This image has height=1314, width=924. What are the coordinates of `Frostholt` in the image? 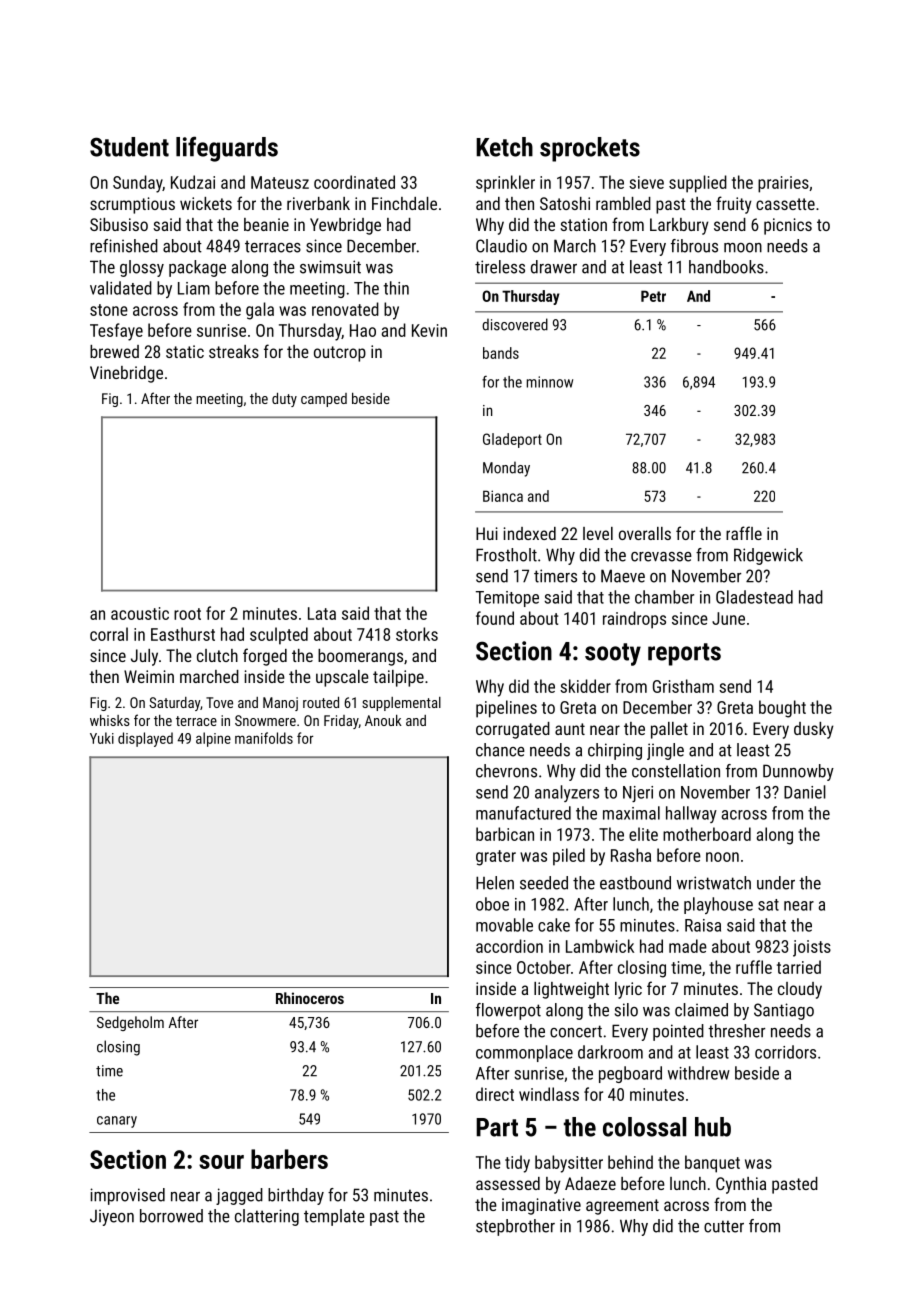 It's located at (506, 555).
